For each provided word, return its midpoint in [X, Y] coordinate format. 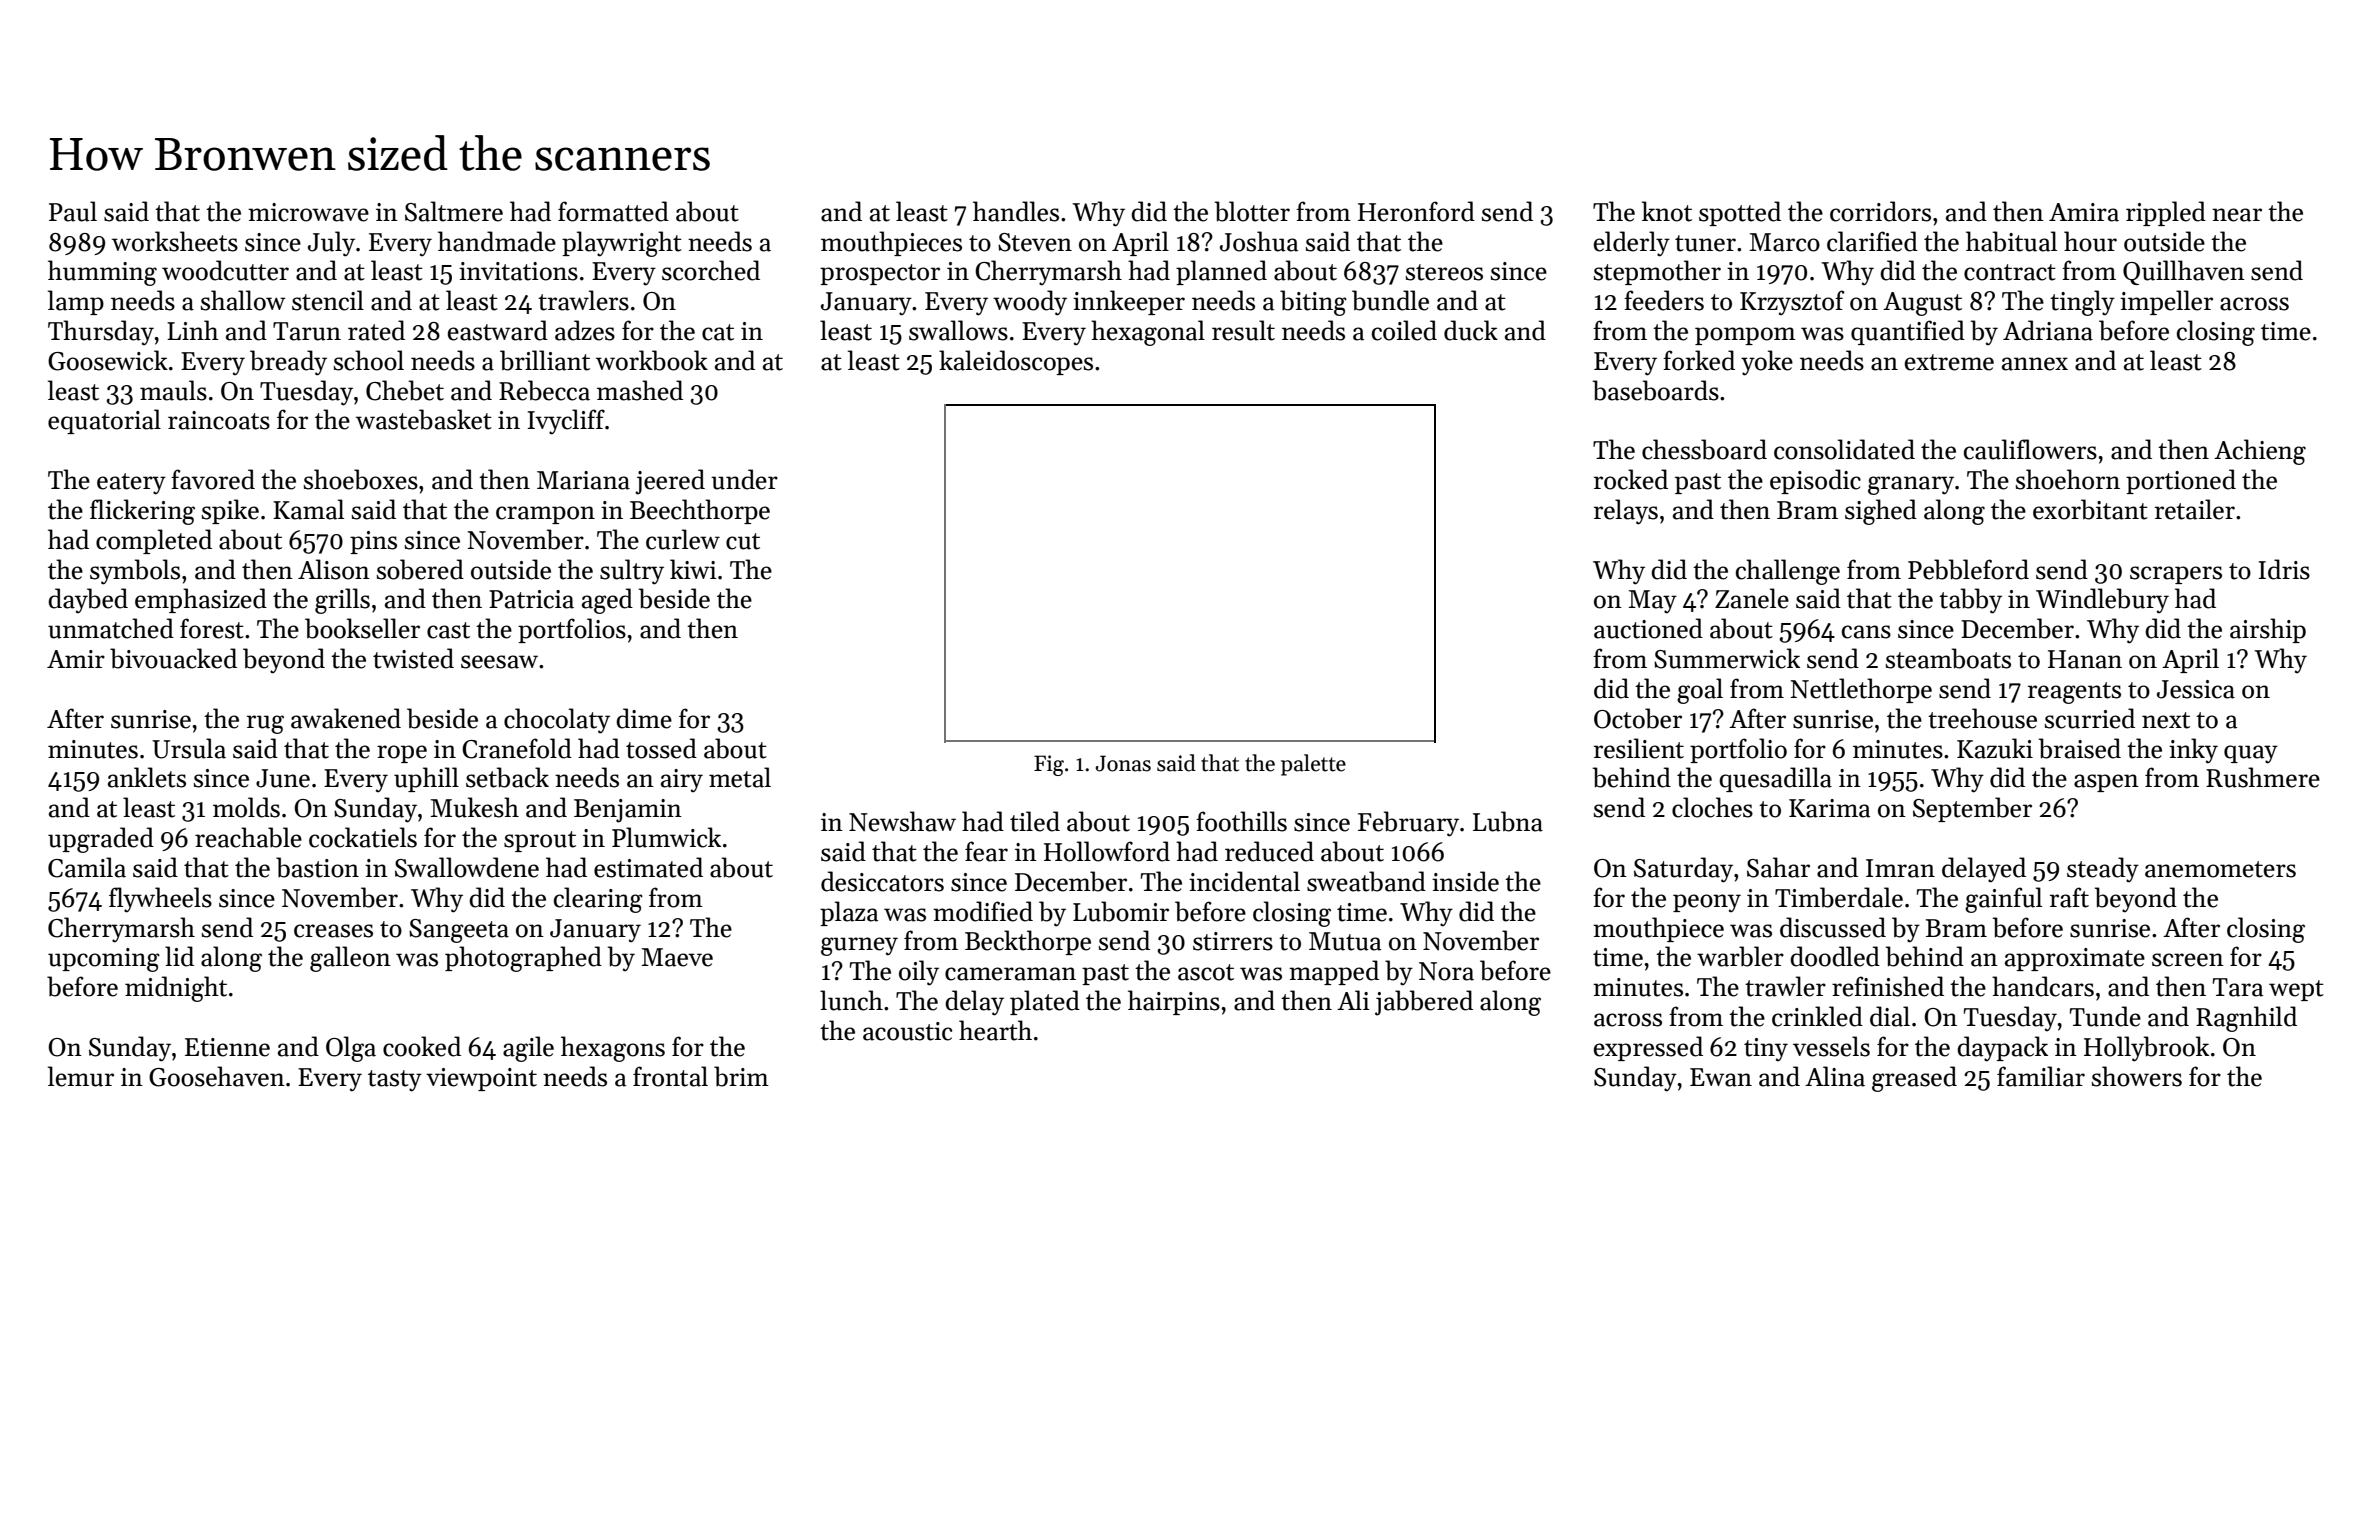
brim [741, 1076]
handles [1016, 211]
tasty [395, 1081]
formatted [613, 211]
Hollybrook [2146, 1049]
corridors [1880, 211]
